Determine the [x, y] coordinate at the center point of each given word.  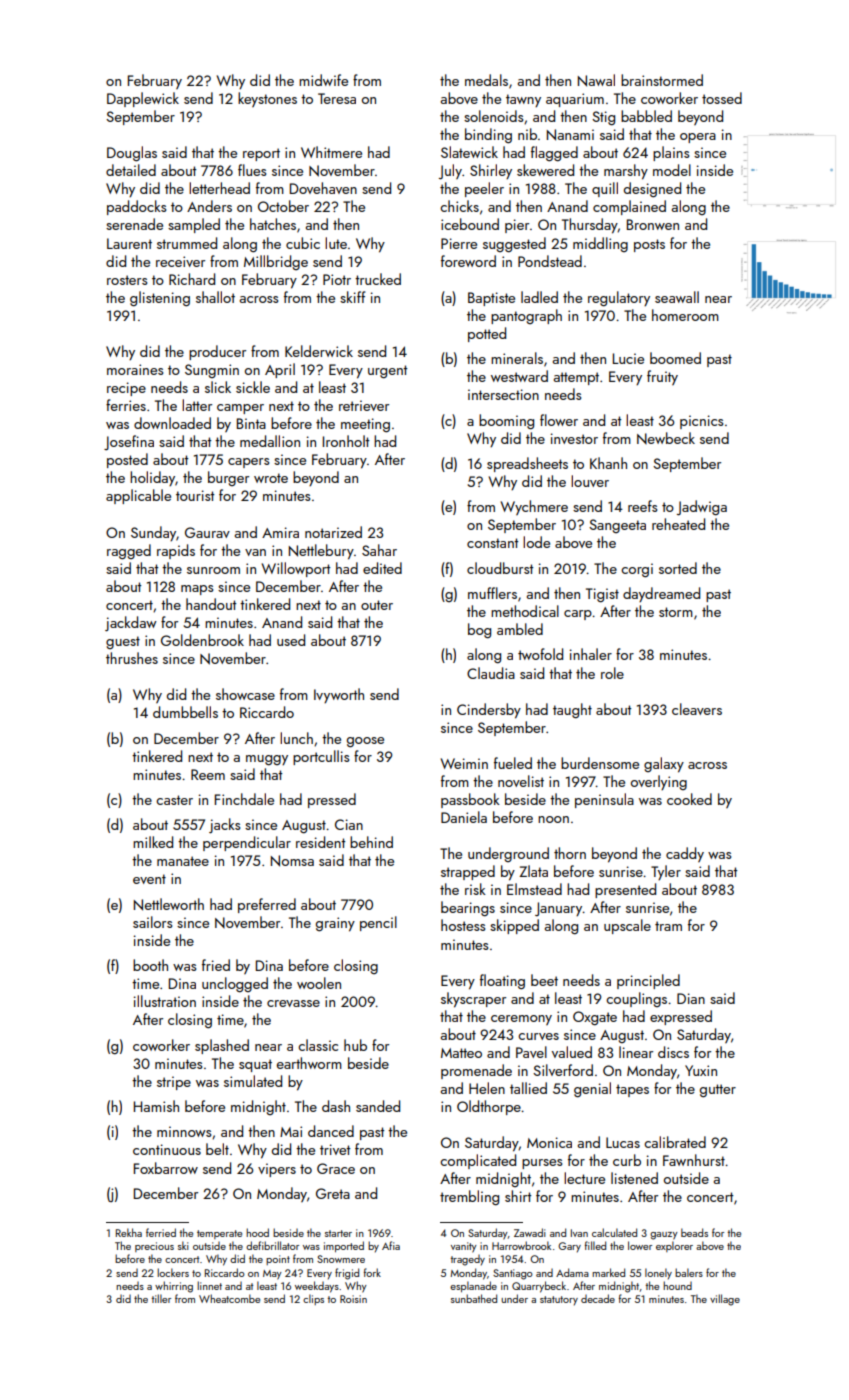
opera [698, 138]
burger [228, 478]
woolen [319, 983]
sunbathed [474, 1298]
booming [506, 422]
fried [216, 965]
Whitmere [331, 152]
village [725, 1300]
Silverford [563, 1070]
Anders [209, 206]
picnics [701, 422]
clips [313, 1299]
